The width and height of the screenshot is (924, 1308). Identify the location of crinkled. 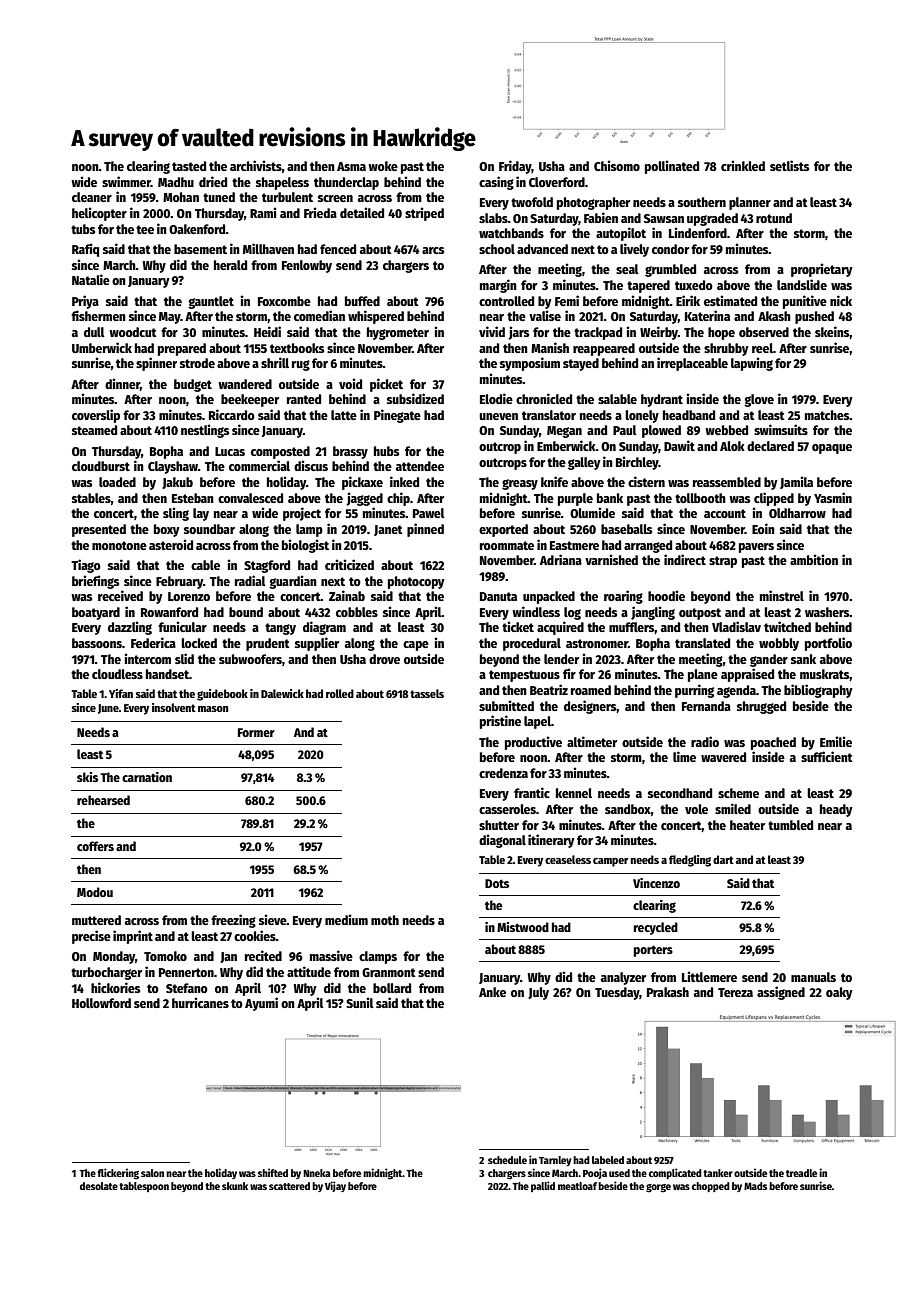
(743, 165).
